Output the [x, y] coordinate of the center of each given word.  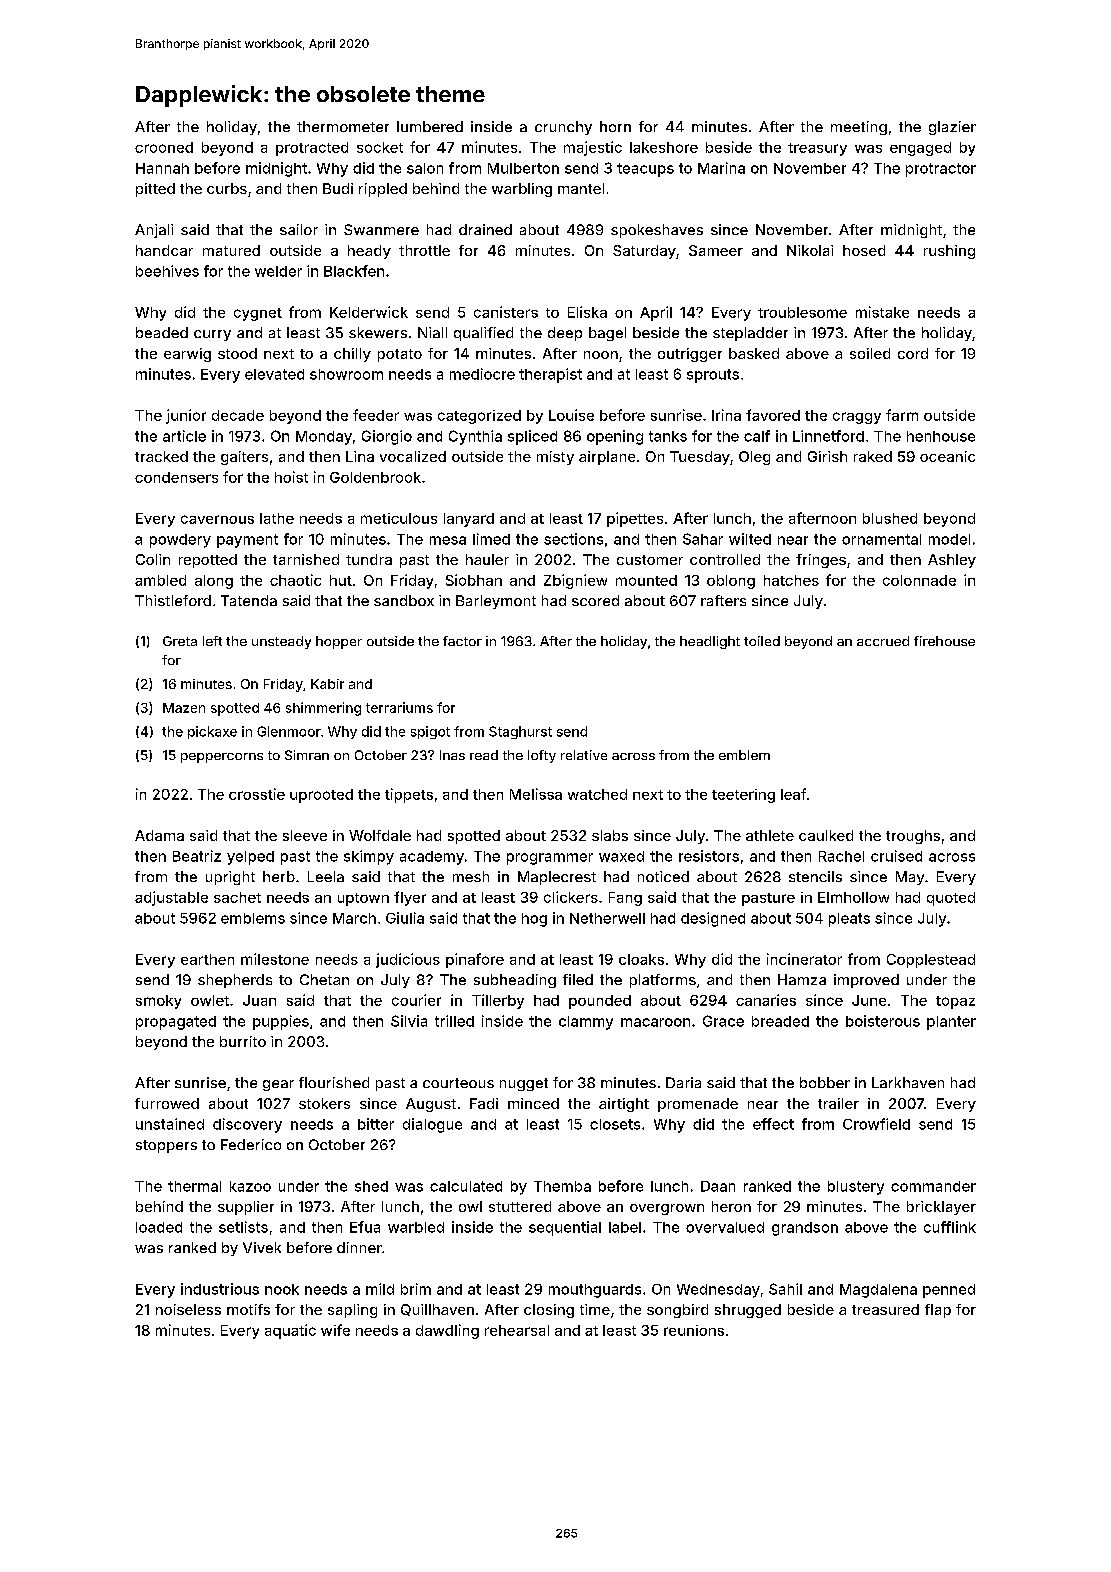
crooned [164, 147]
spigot [430, 732]
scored [595, 600]
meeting [859, 128]
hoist [291, 477]
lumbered [430, 126]
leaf [793, 794]
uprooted [321, 796]
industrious [220, 1289]
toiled [762, 641]
